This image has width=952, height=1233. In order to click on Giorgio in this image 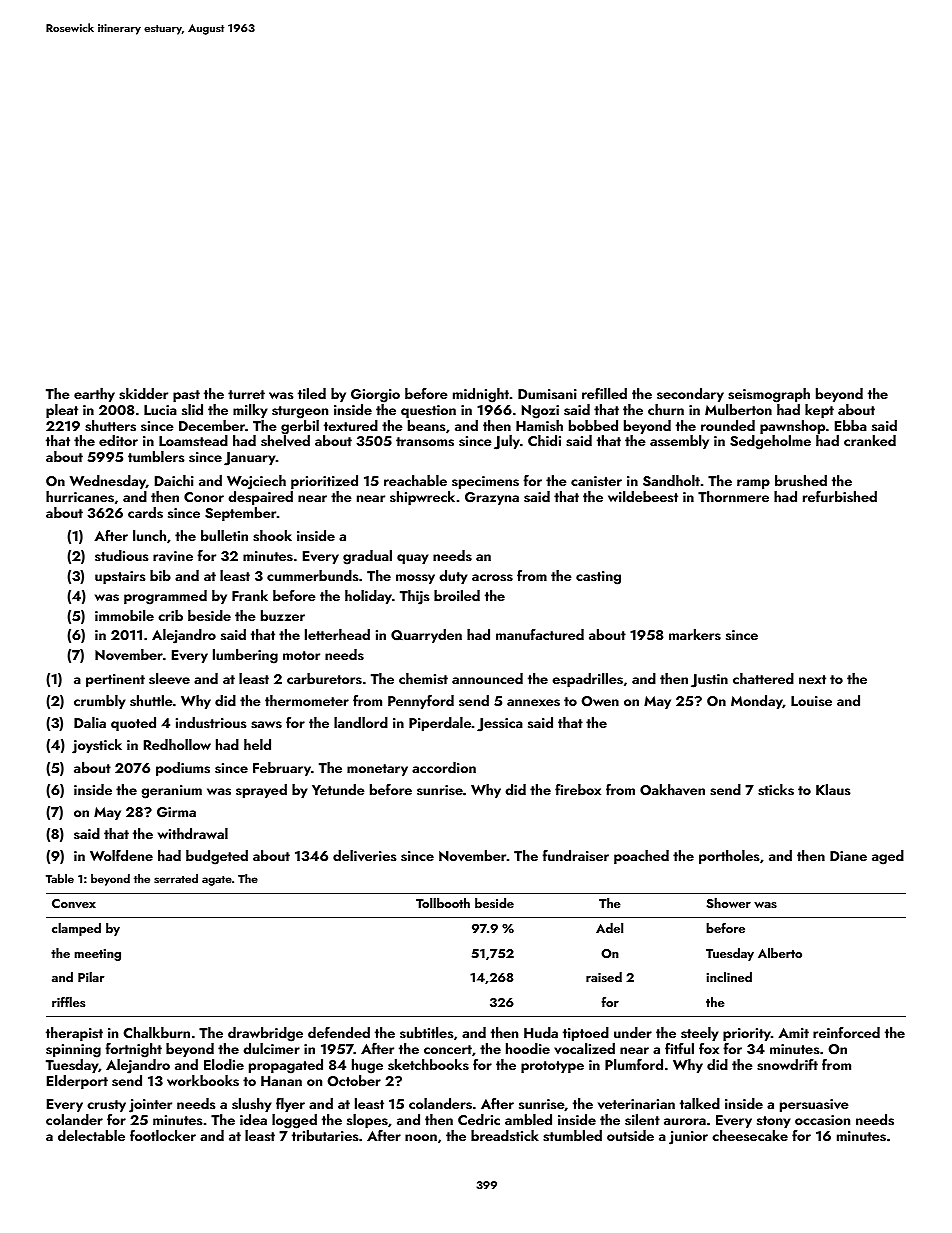, I will do `click(375, 396)`.
